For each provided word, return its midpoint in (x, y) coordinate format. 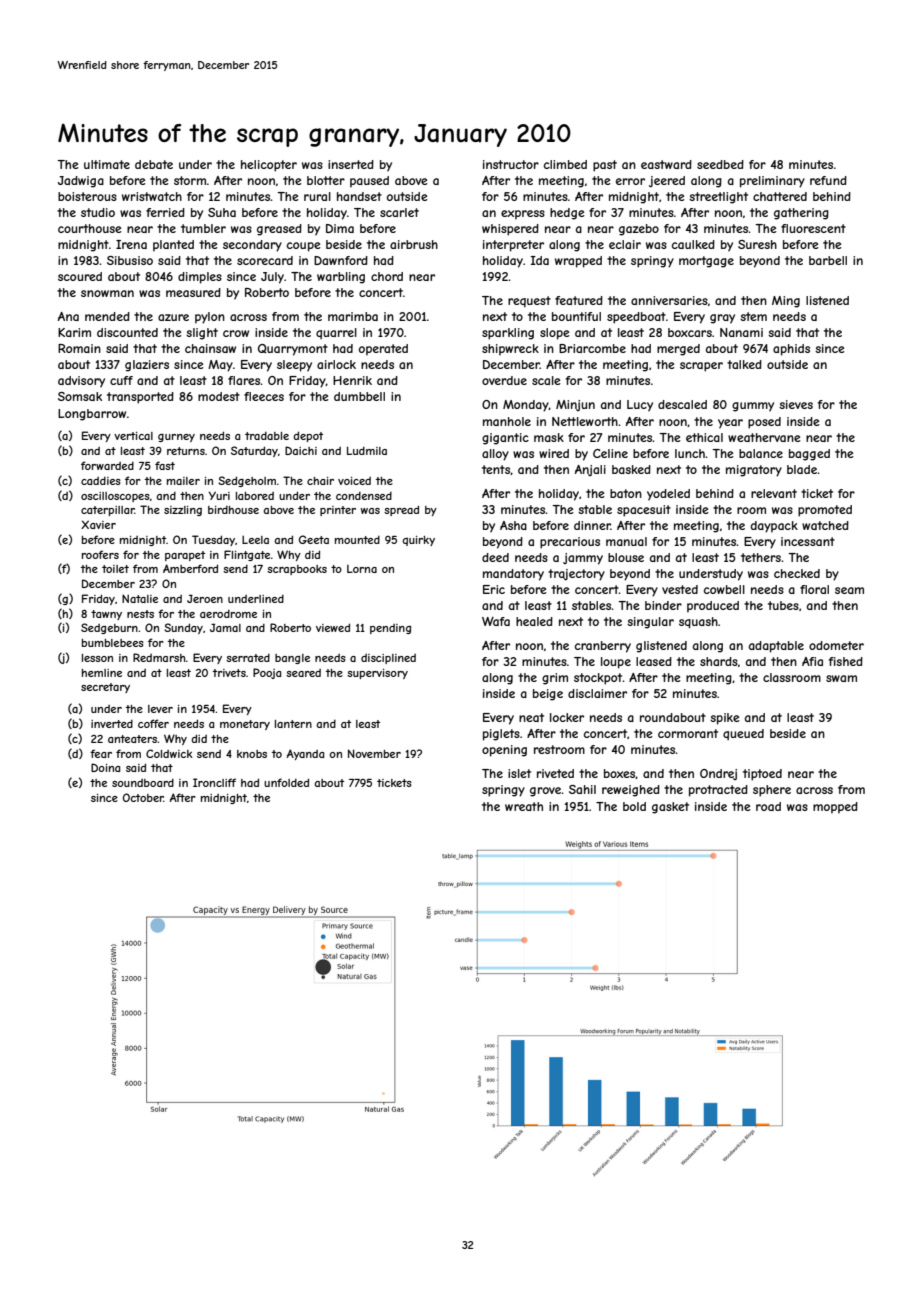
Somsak (80, 396)
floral (814, 589)
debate (154, 164)
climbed (565, 164)
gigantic (505, 439)
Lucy (640, 406)
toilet (115, 569)
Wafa (496, 621)
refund (828, 180)
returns (186, 451)
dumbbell (359, 396)
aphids (791, 350)
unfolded (286, 782)
